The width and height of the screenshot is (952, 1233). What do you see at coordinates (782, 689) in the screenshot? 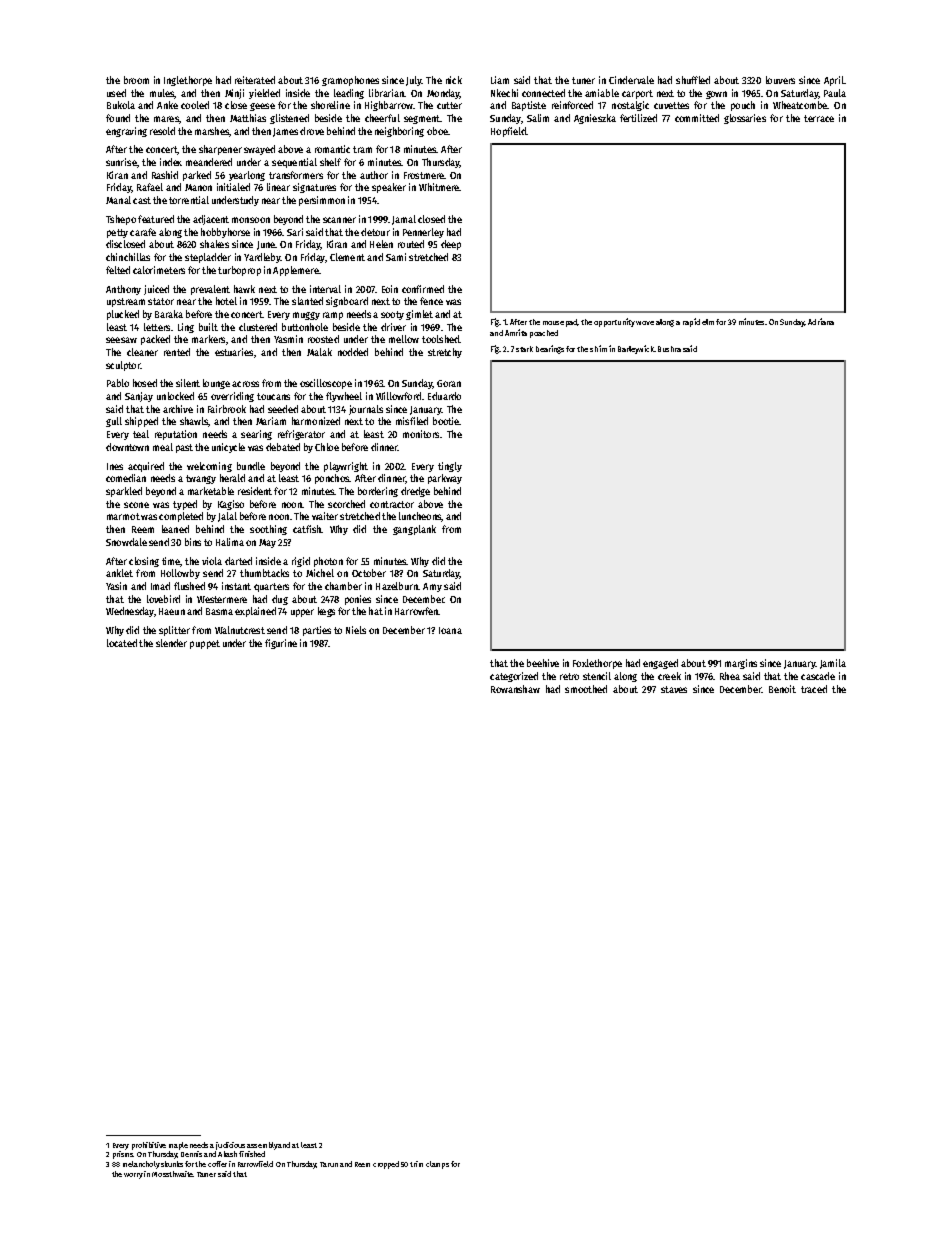
I see `Benoit` at bounding box center [782, 689].
